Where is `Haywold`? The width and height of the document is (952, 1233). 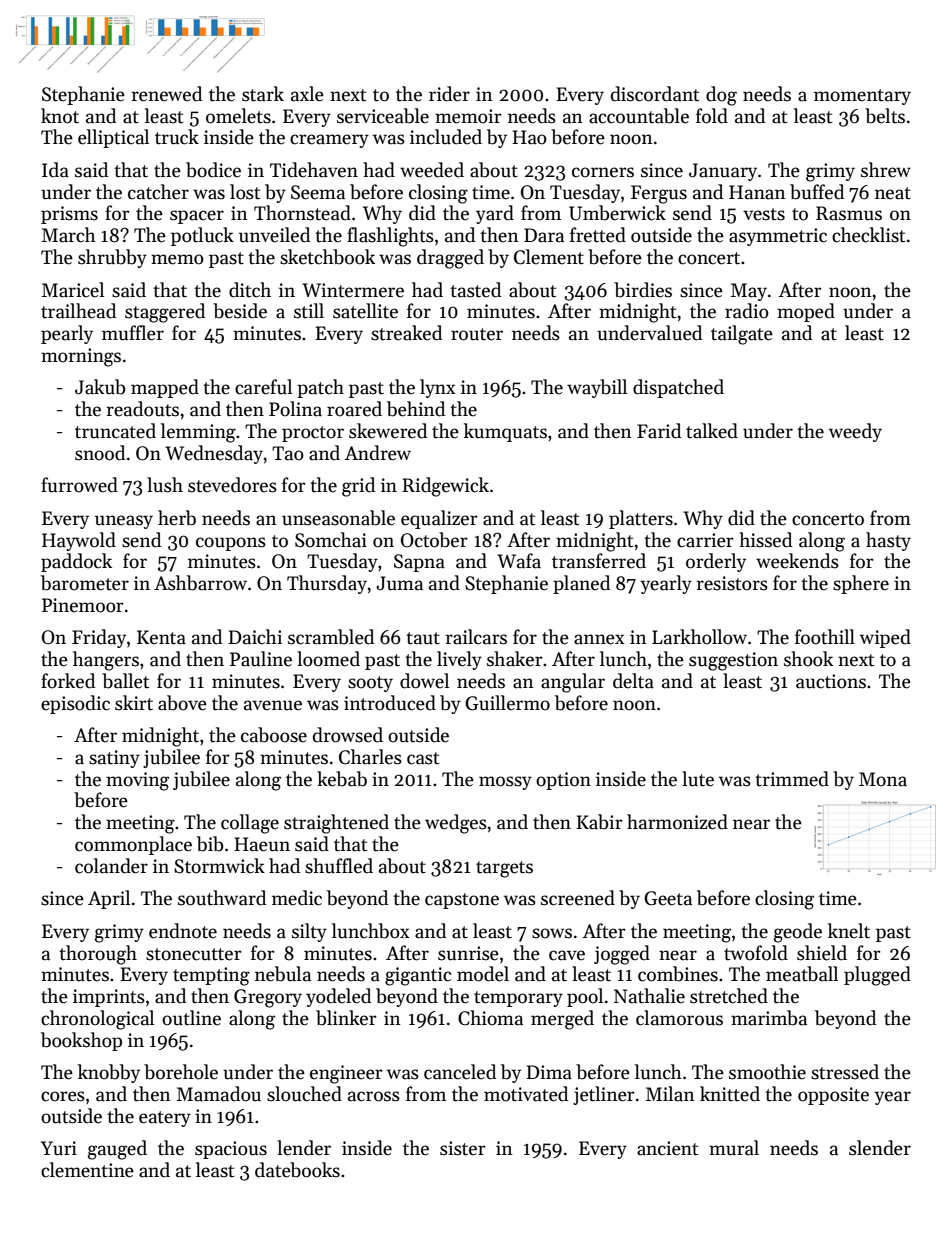
Haywold is located at coordinates (79, 541).
